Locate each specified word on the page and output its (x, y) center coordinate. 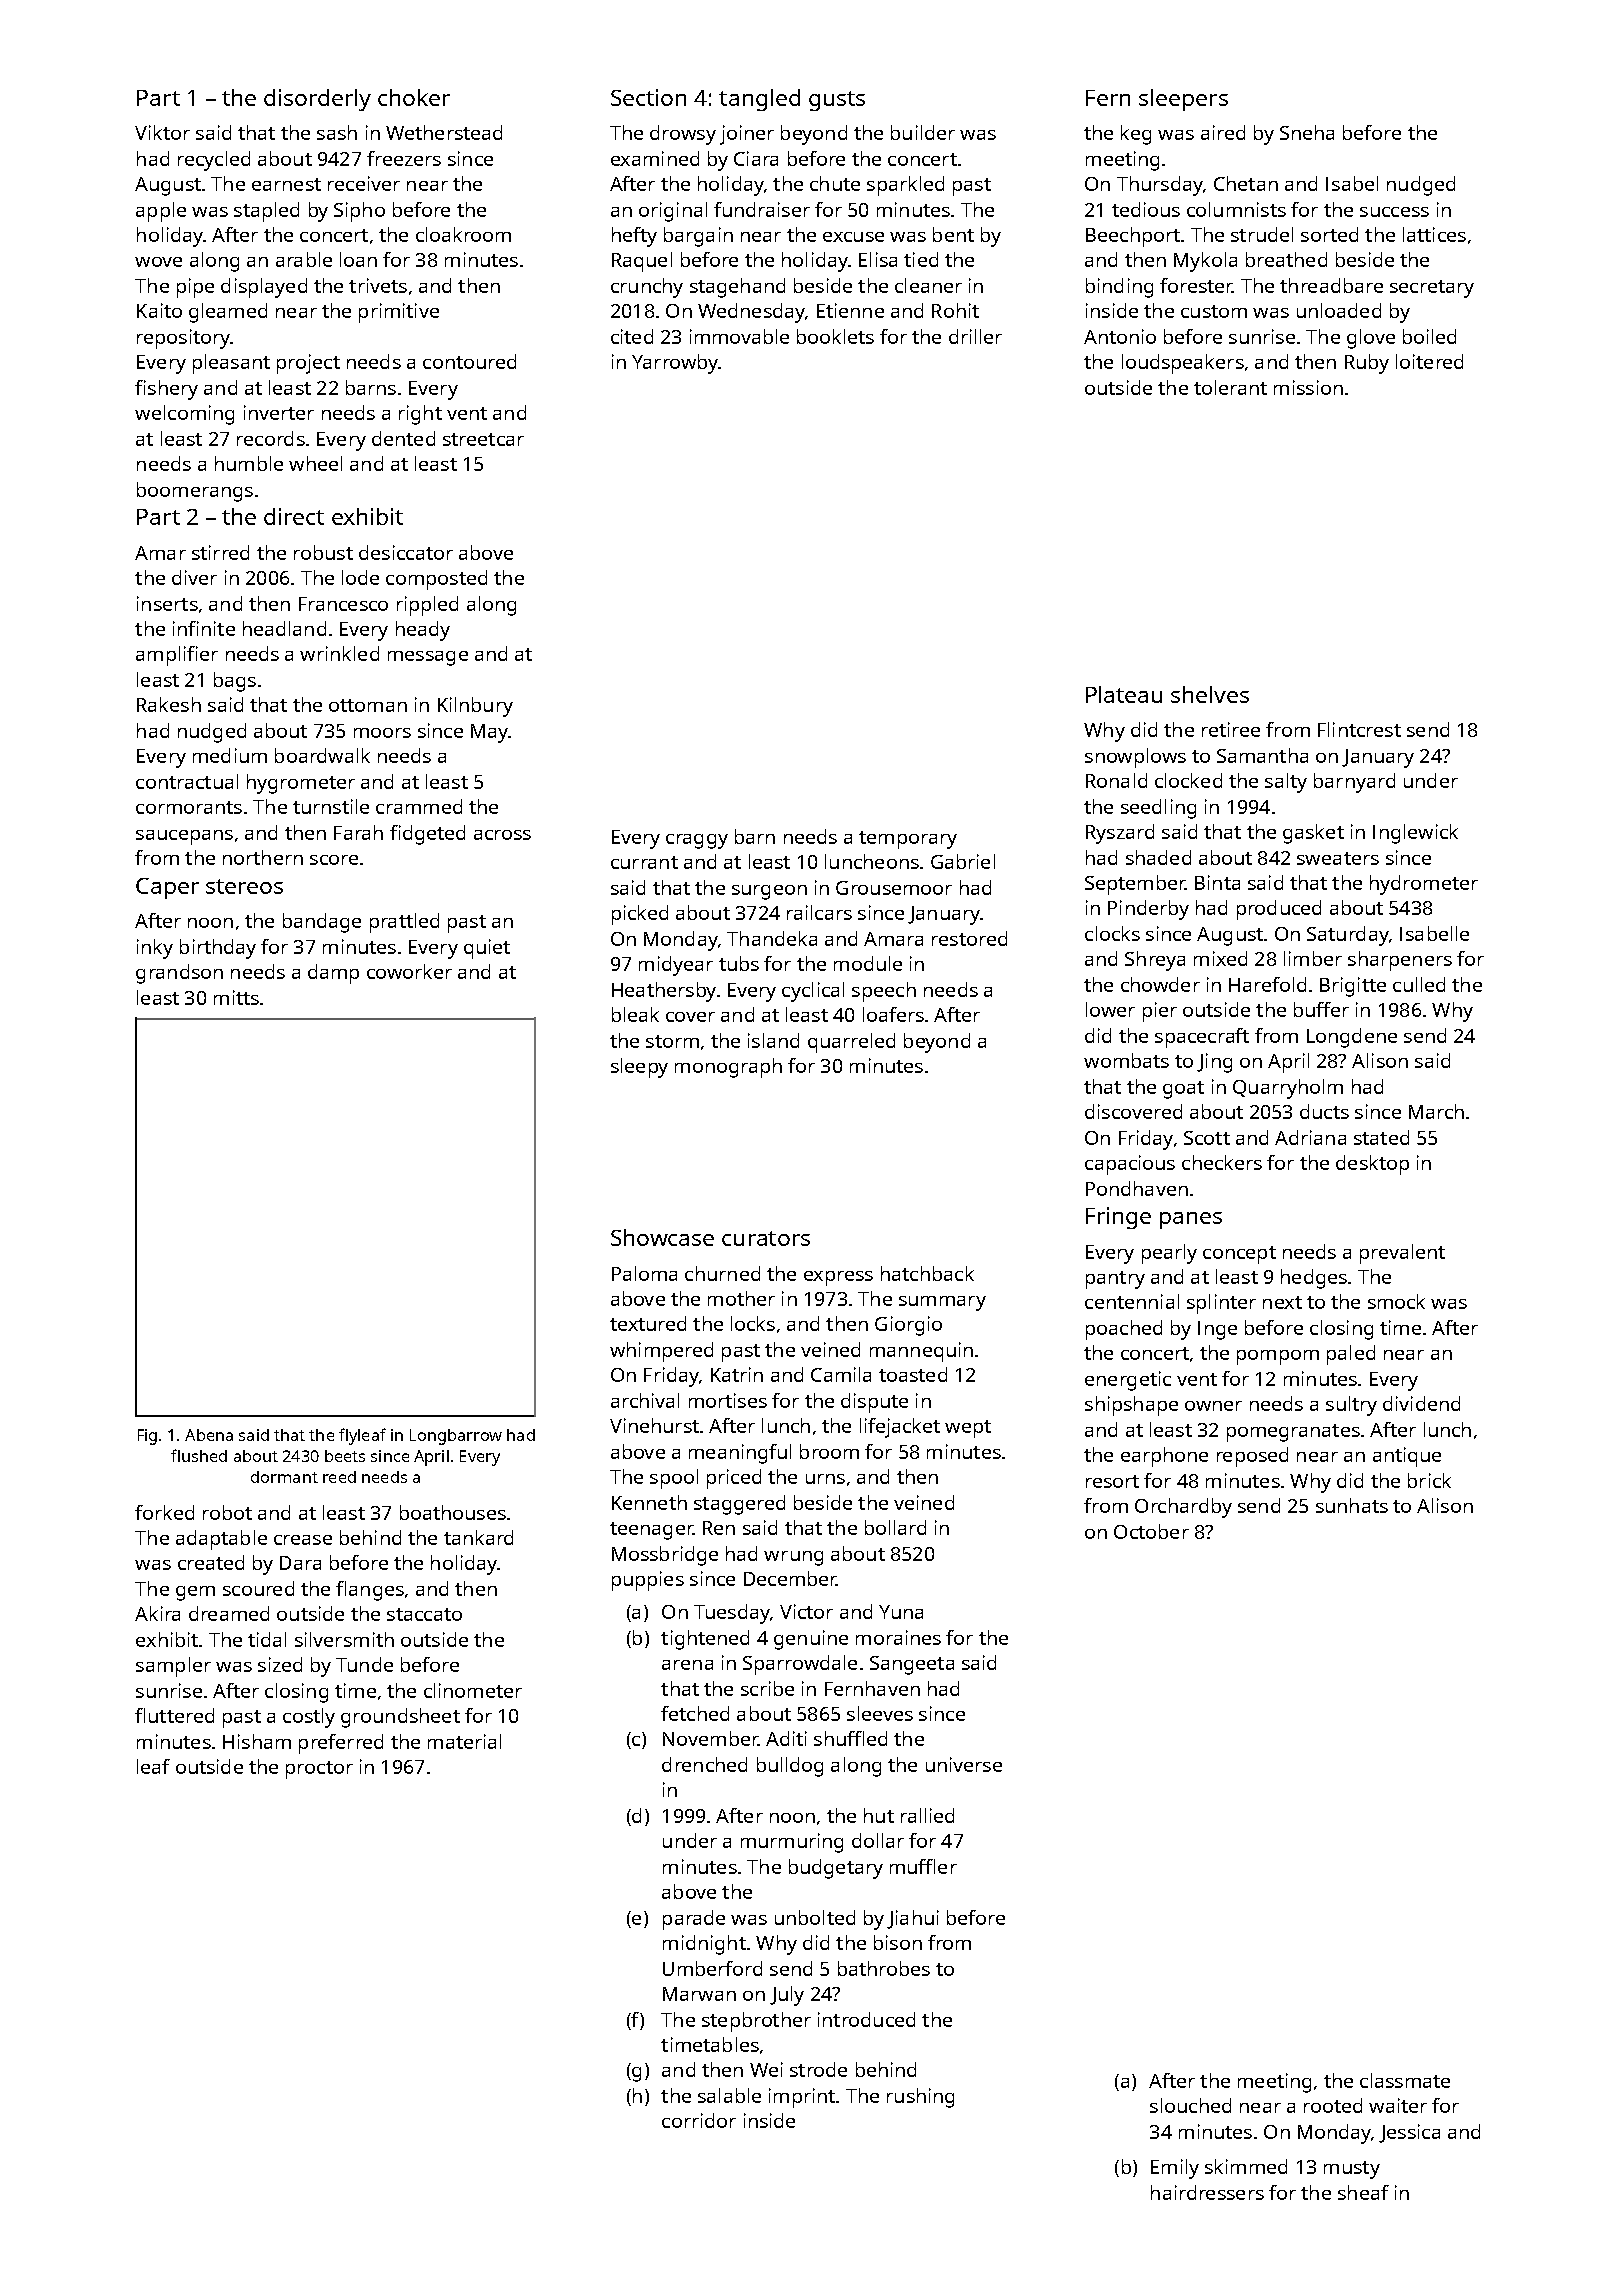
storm (672, 1041)
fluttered (174, 1715)
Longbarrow (456, 1437)
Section (648, 97)
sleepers (1183, 100)
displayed (264, 288)
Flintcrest (1359, 729)
